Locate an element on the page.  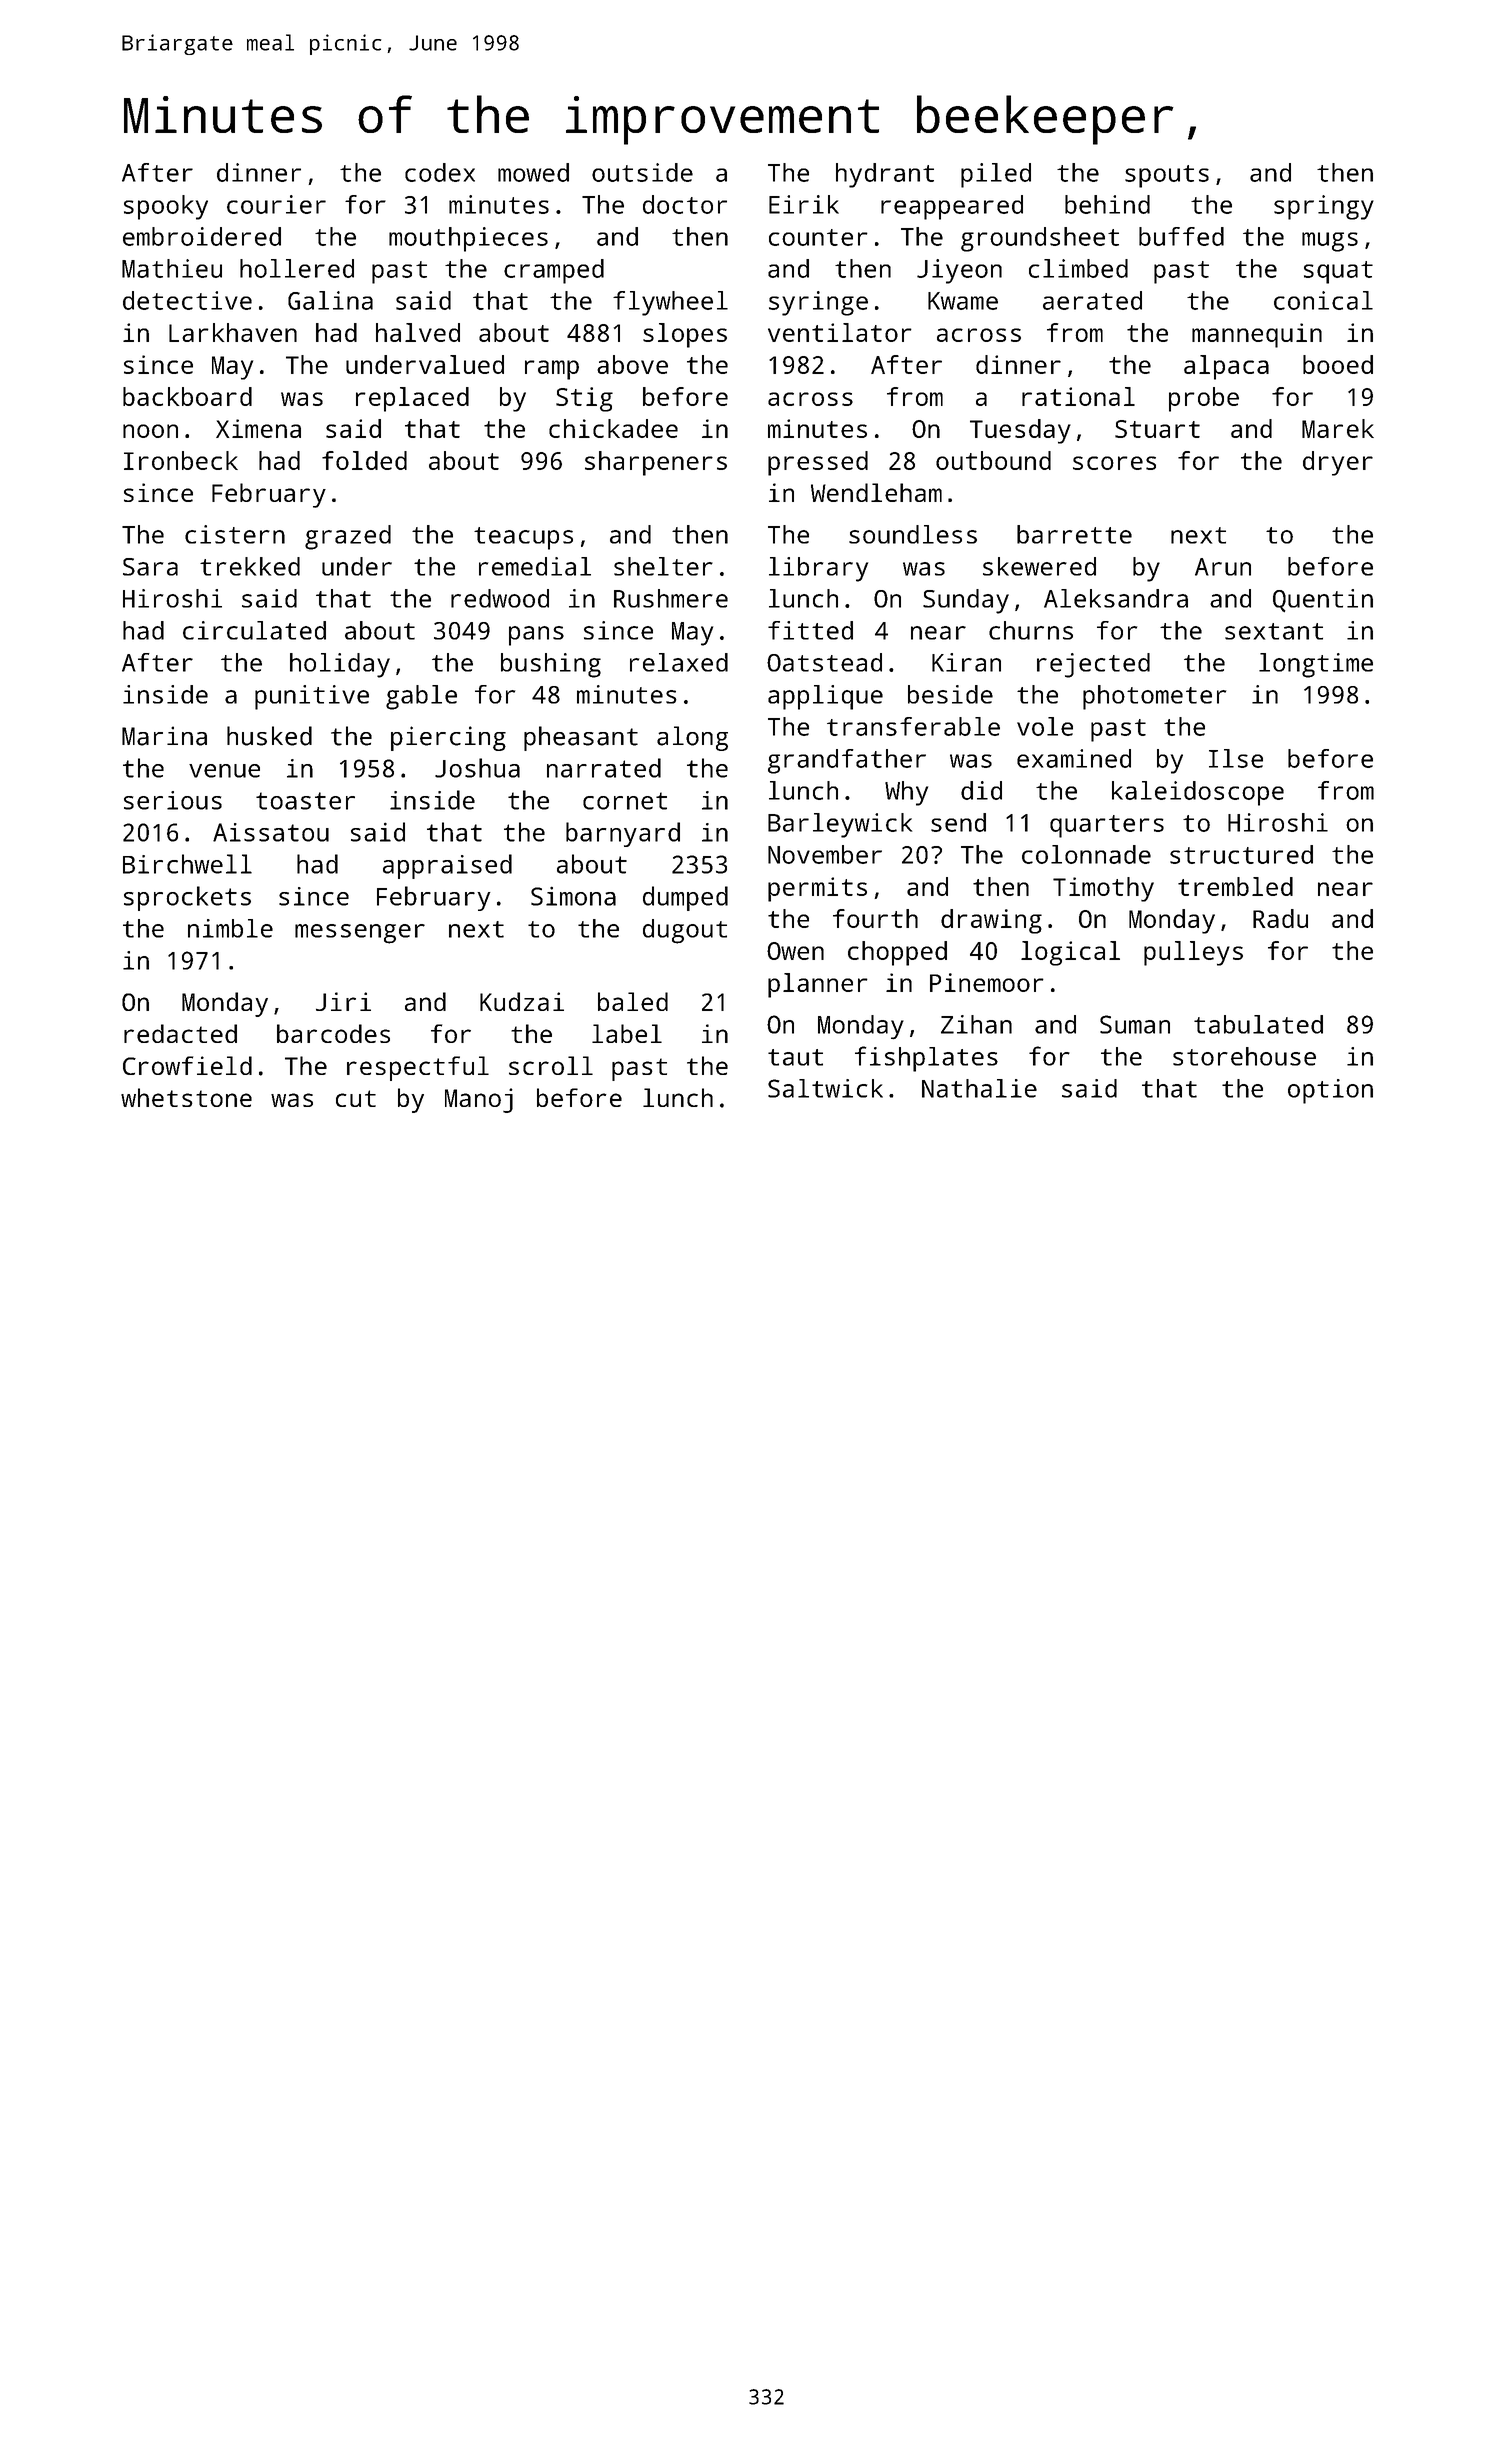
dugout is located at coordinates (685, 931).
